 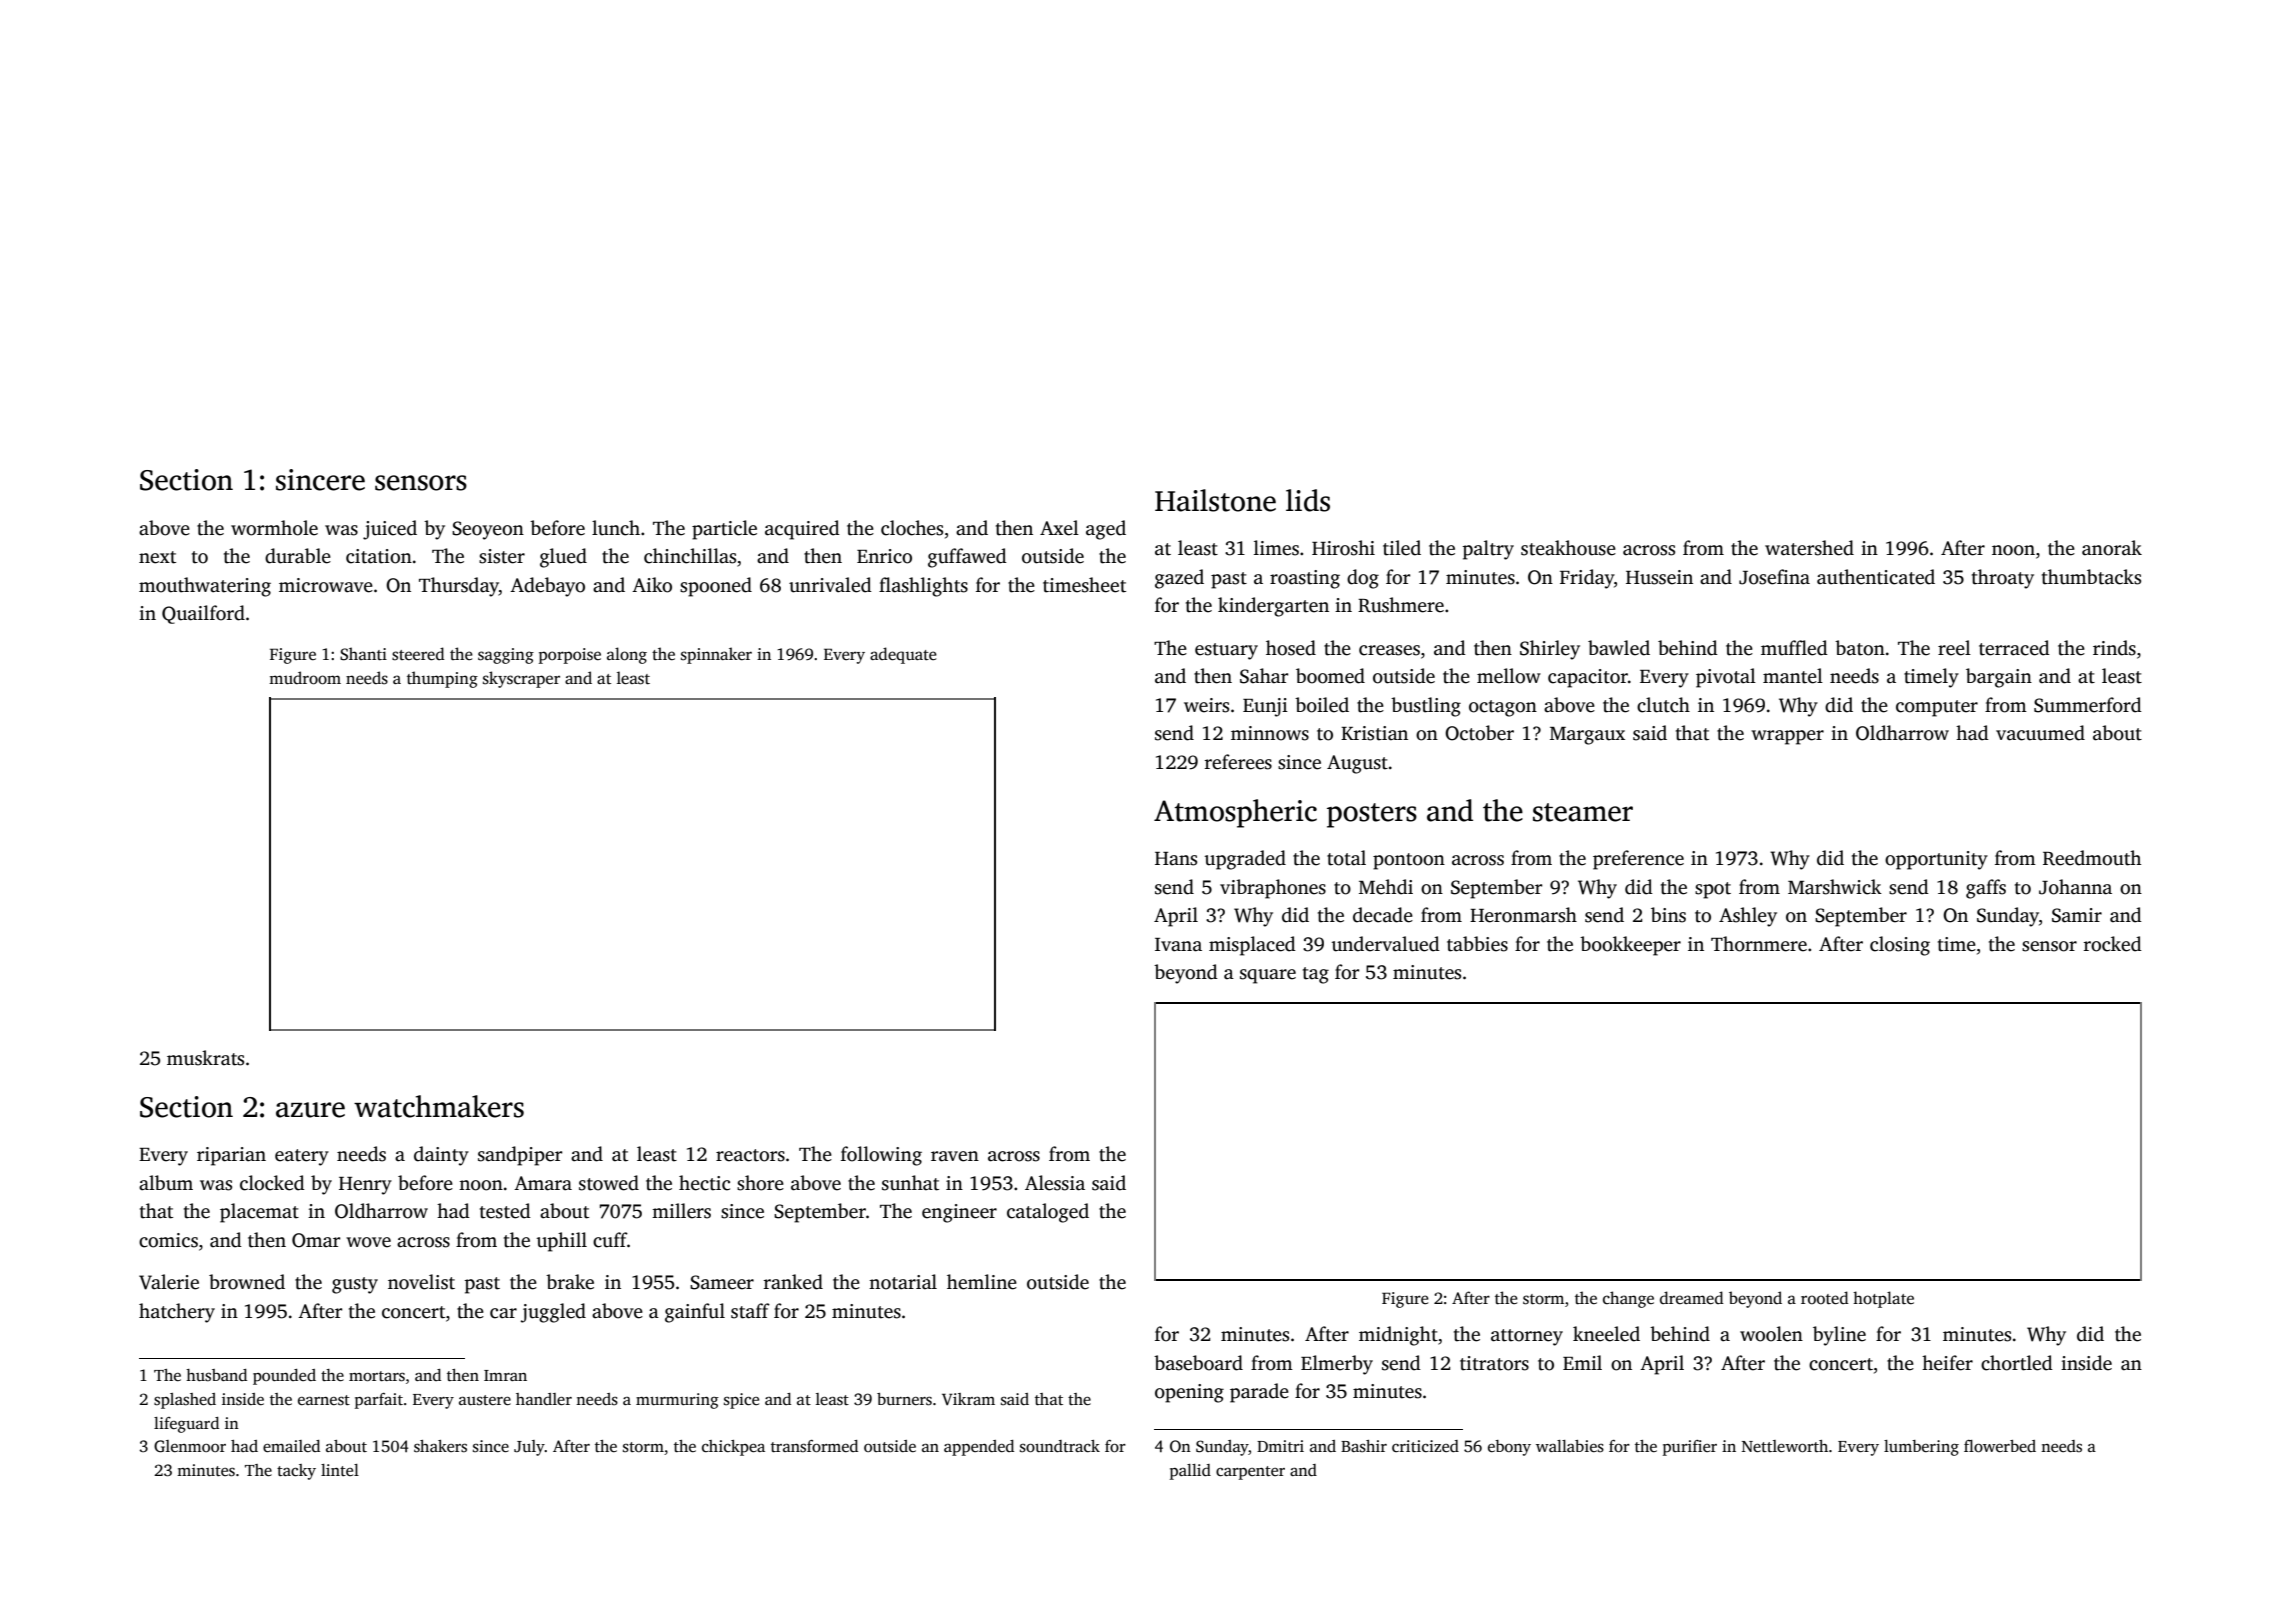 What do you see at coordinates (439, 1106) in the screenshot?
I see `watchmakers` at bounding box center [439, 1106].
